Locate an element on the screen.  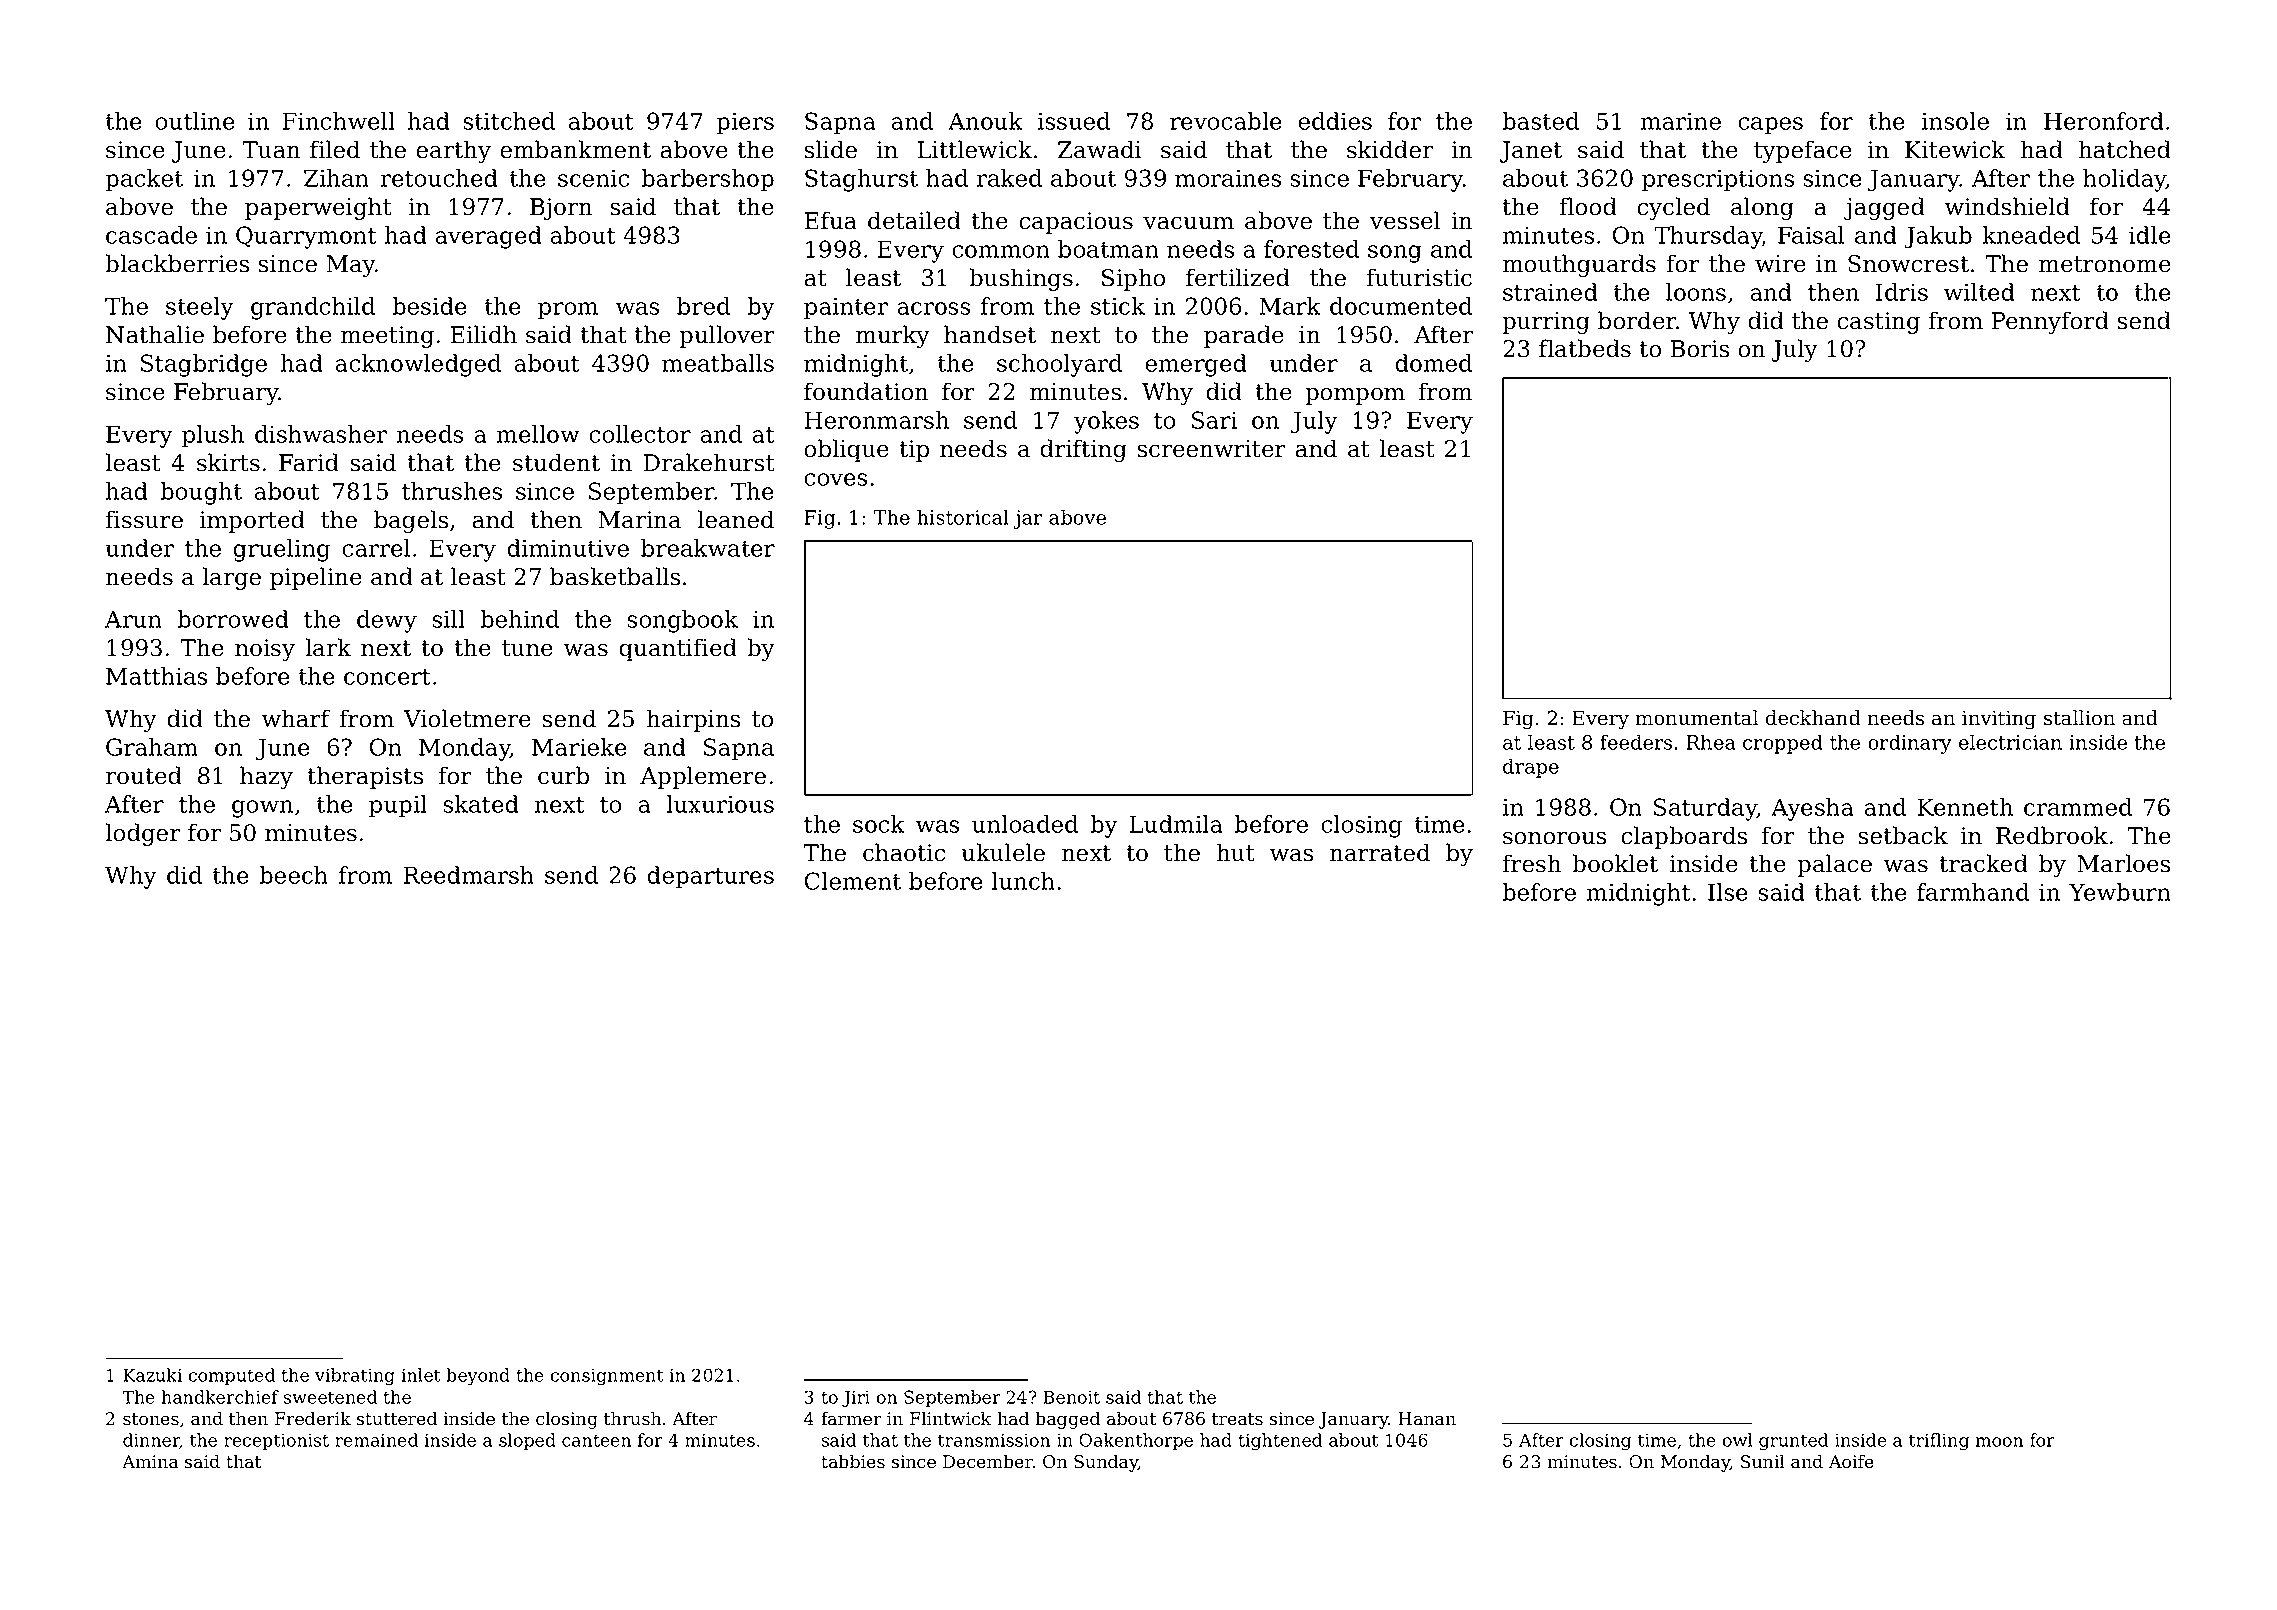
cropped is located at coordinates (1783, 744).
